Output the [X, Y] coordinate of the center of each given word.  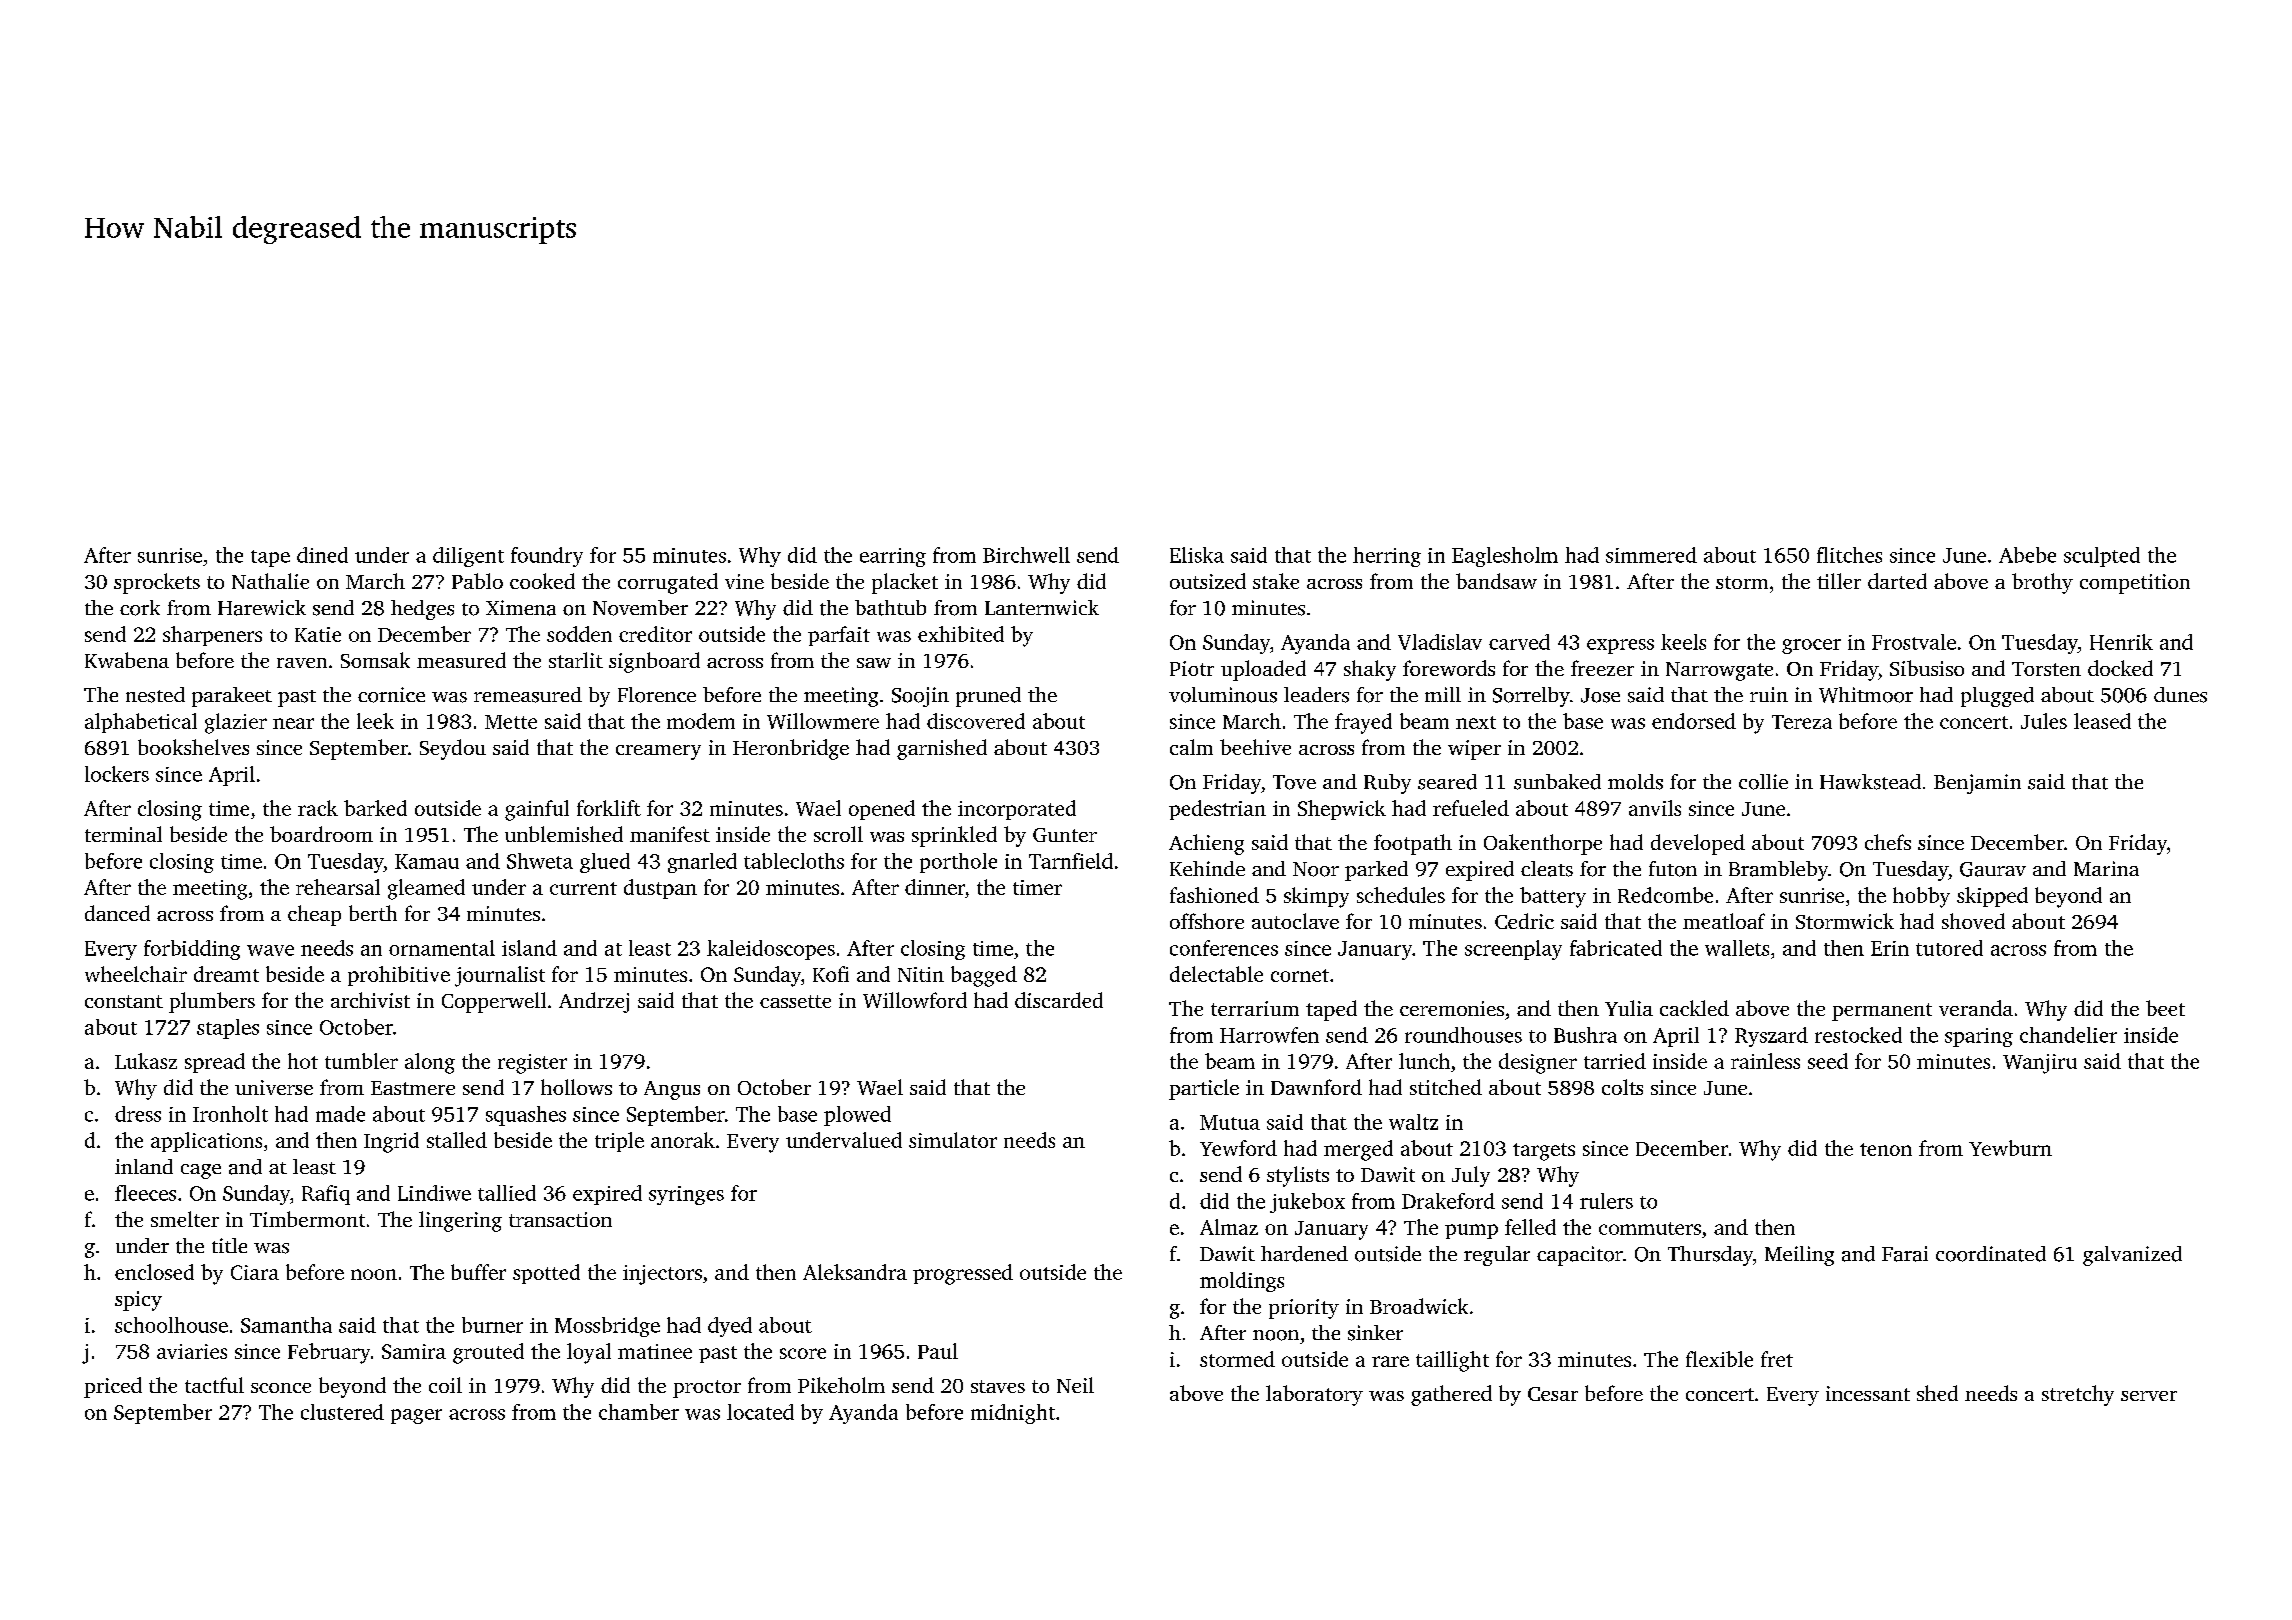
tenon [1886, 1149]
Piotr [1192, 668]
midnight [1013, 1414]
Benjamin [1977, 784]
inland [144, 1166]
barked [375, 808]
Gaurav [1993, 869]
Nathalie [270, 581]
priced [113, 1387]
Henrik [2121, 642]
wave [270, 950]
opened [882, 810]
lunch [1424, 1061]
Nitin [921, 974]
